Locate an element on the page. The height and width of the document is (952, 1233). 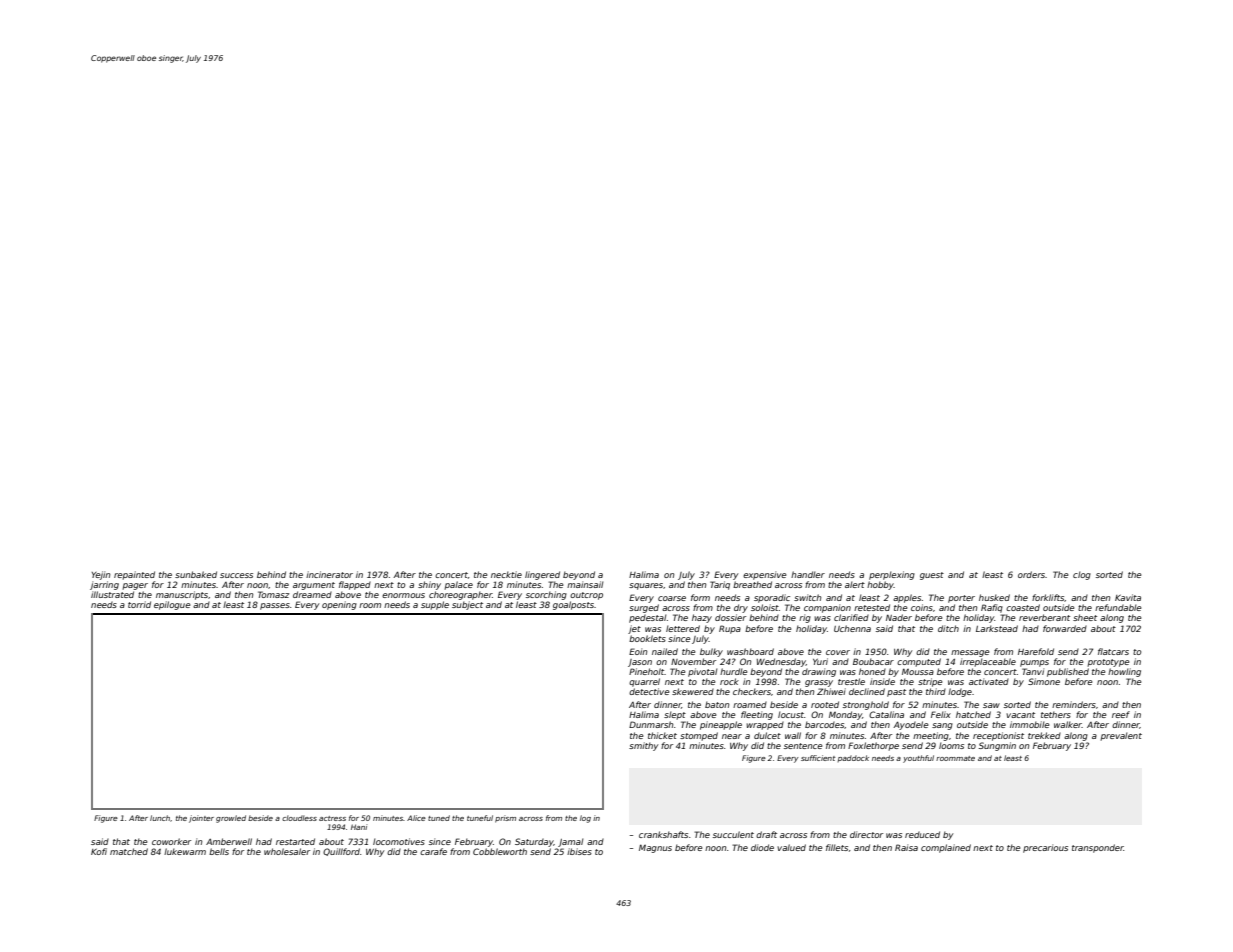
necktie is located at coordinates (506, 574).
